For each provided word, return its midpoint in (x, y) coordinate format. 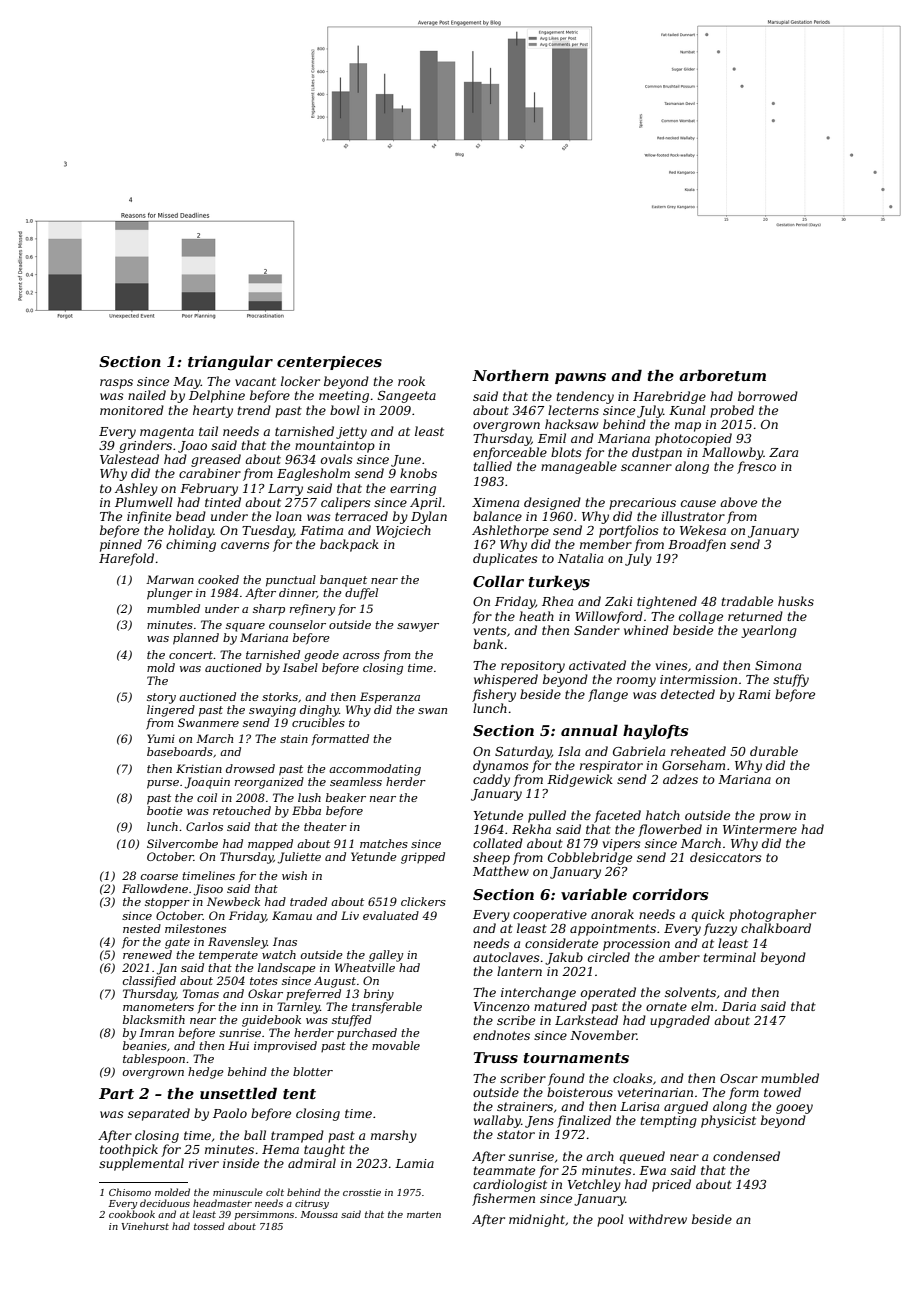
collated (498, 843)
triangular (230, 363)
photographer (772, 915)
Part (116, 1093)
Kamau (292, 915)
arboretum (722, 375)
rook (411, 381)
